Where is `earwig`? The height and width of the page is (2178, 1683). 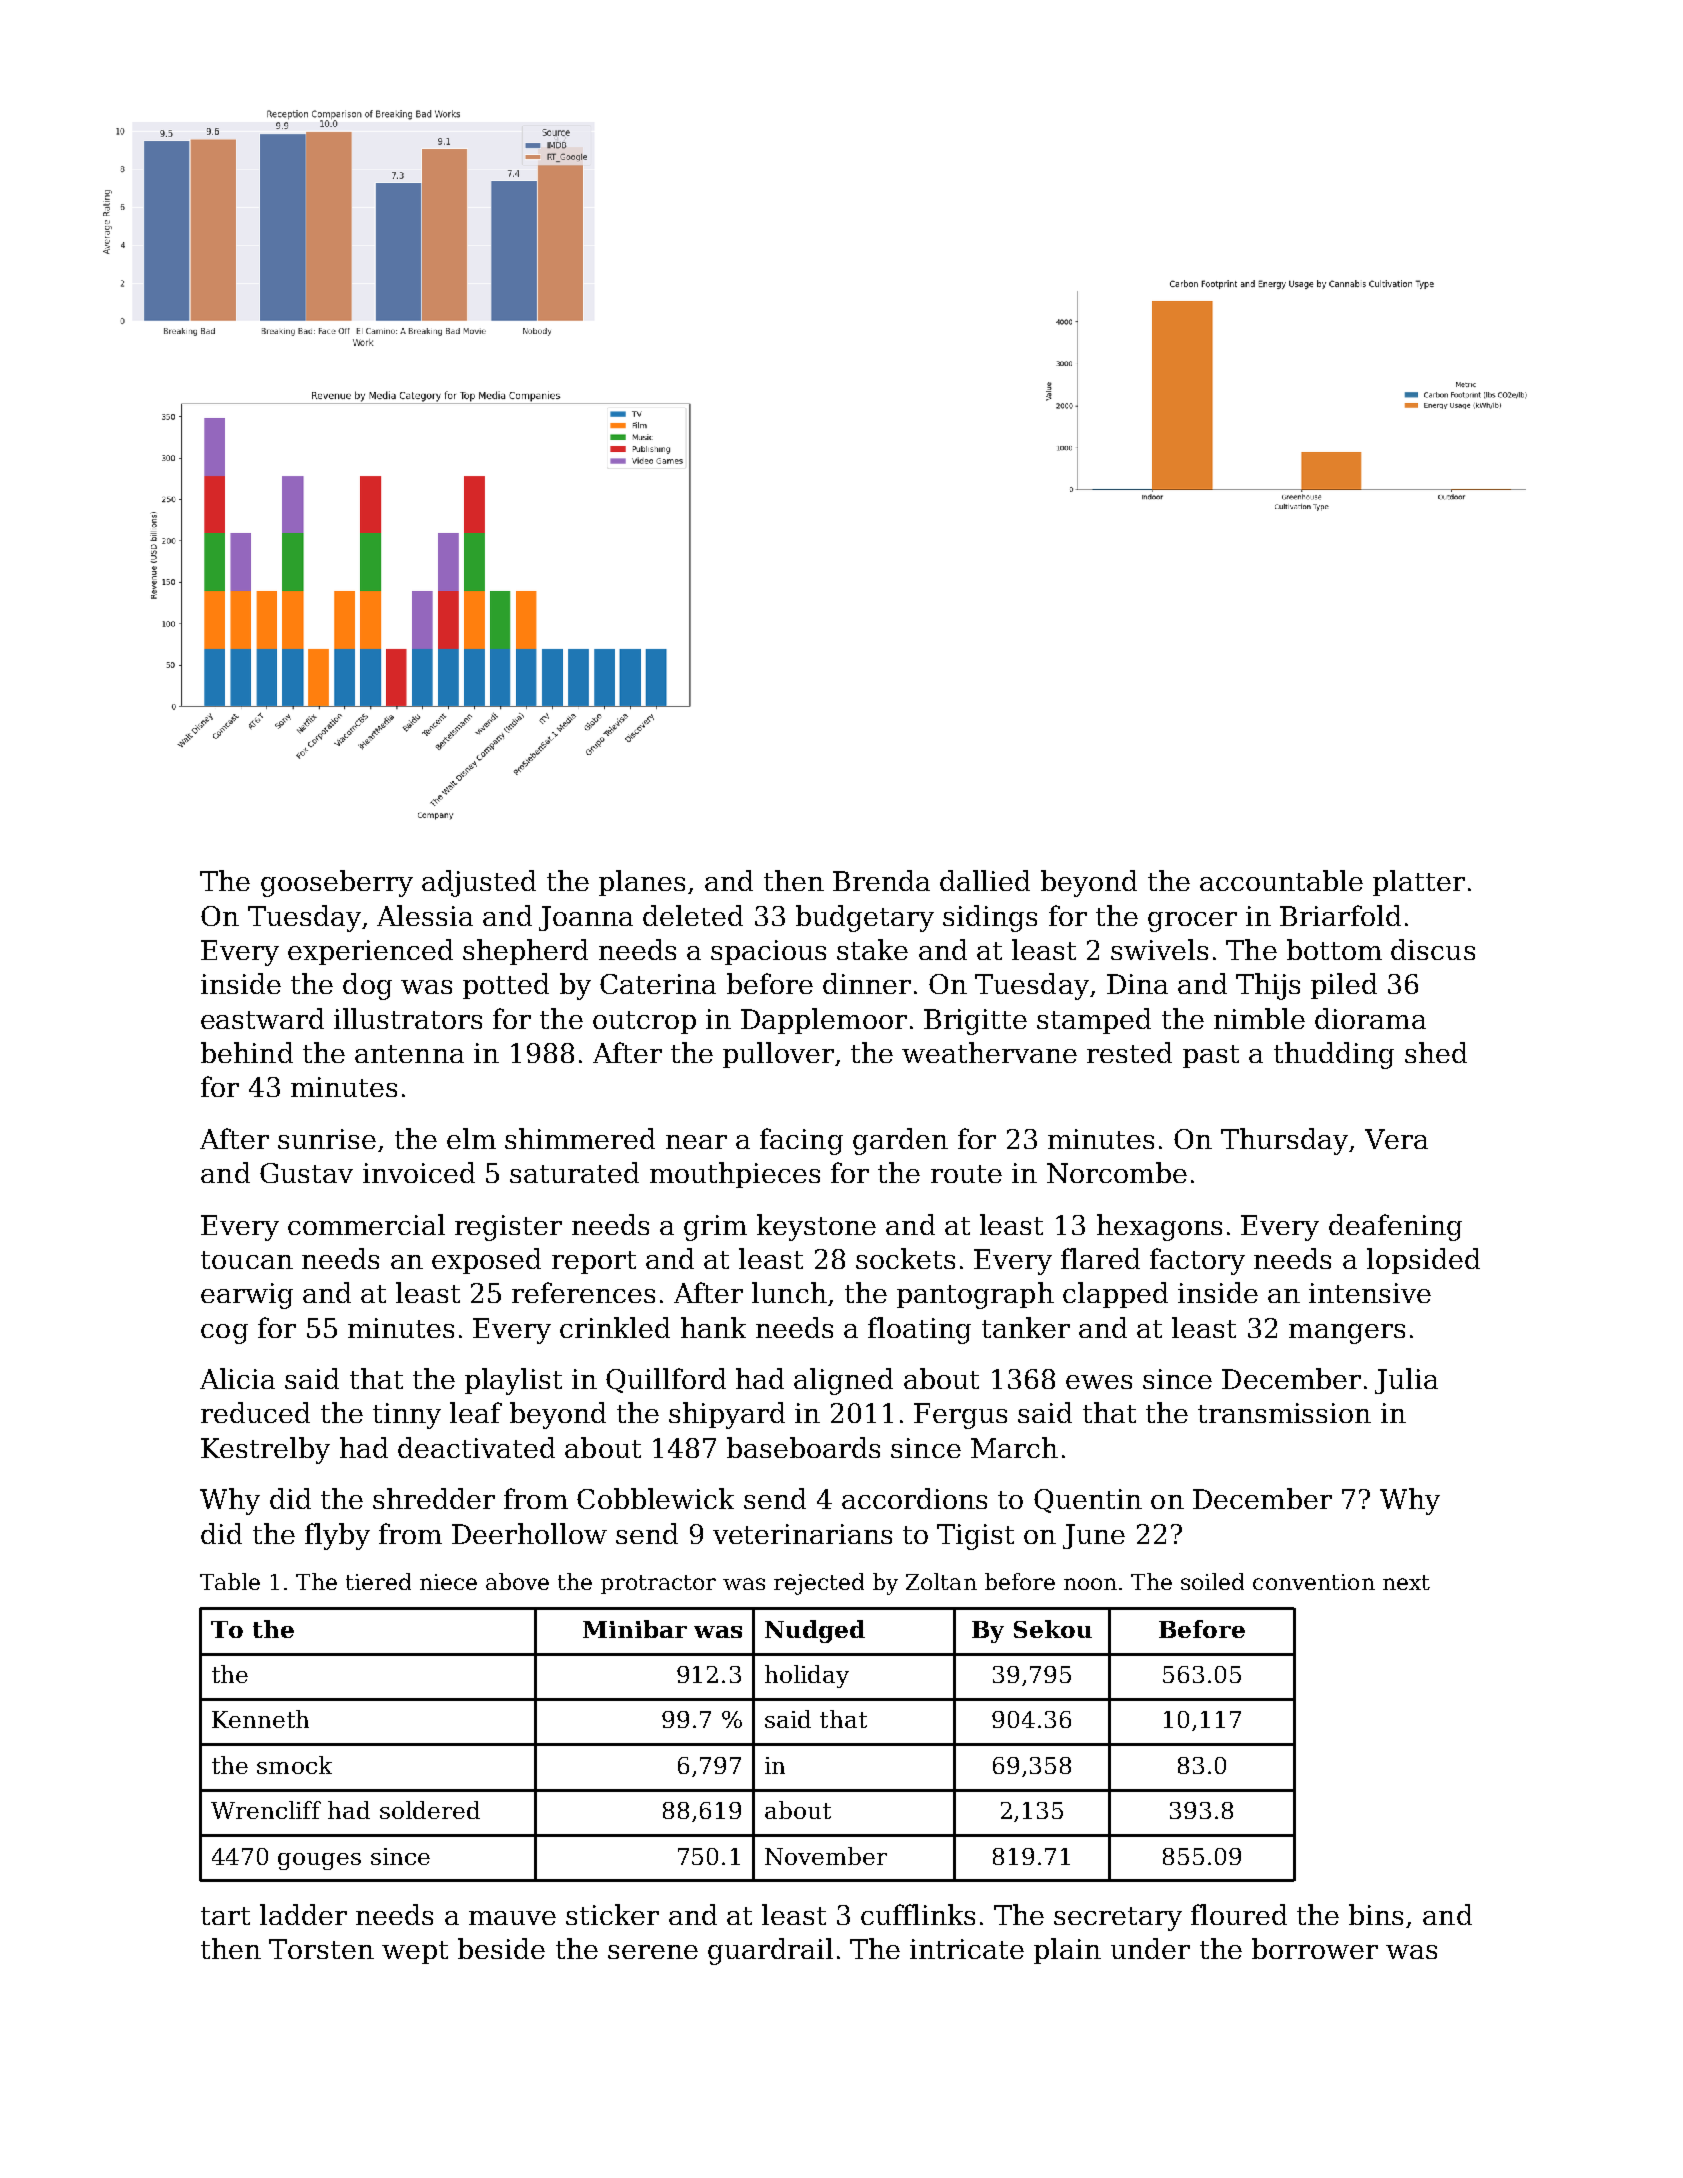 earwig is located at coordinates (247, 1296).
